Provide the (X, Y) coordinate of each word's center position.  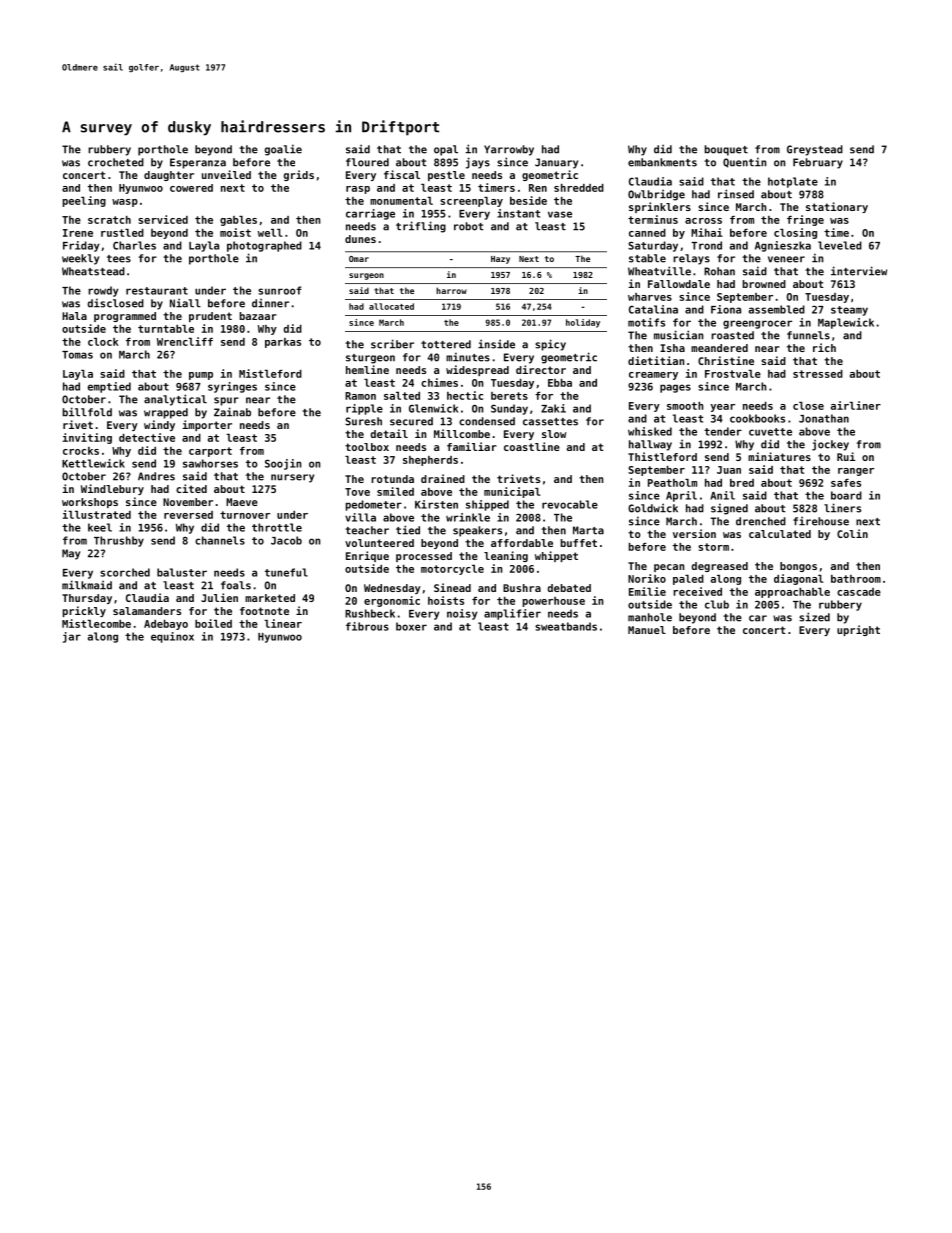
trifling (421, 227)
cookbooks (757, 418)
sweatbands (566, 626)
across (703, 221)
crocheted (116, 162)
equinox (172, 637)
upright (858, 630)
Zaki (553, 408)
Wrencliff (185, 341)
